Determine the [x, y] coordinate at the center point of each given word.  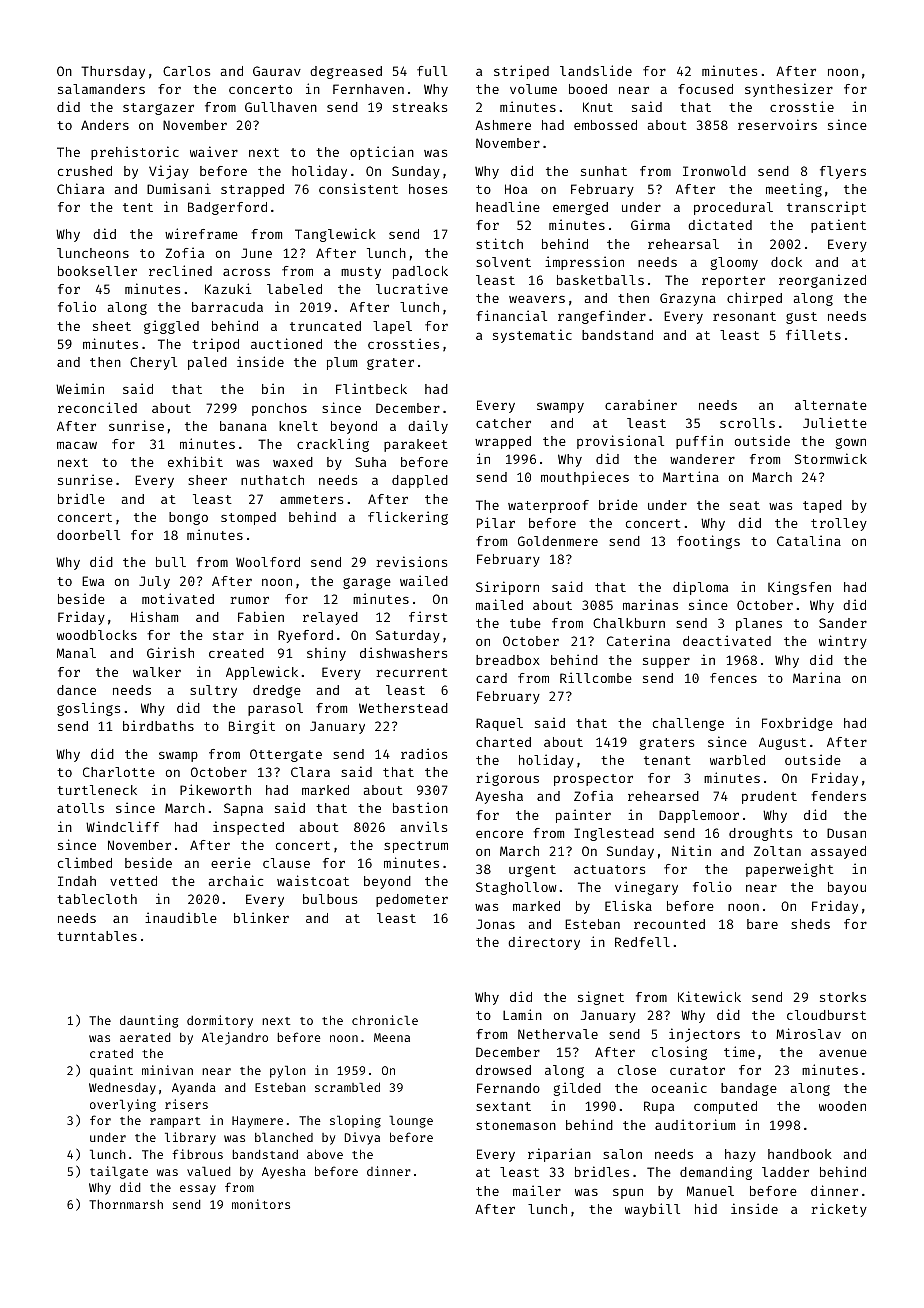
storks [843, 997]
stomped [248, 518]
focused [705, 89]
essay [198, 1190]
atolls [80, 808]
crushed [85, 171]
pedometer [412, 900]
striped [521, 72]
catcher [503, 423]
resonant [744, 316]
